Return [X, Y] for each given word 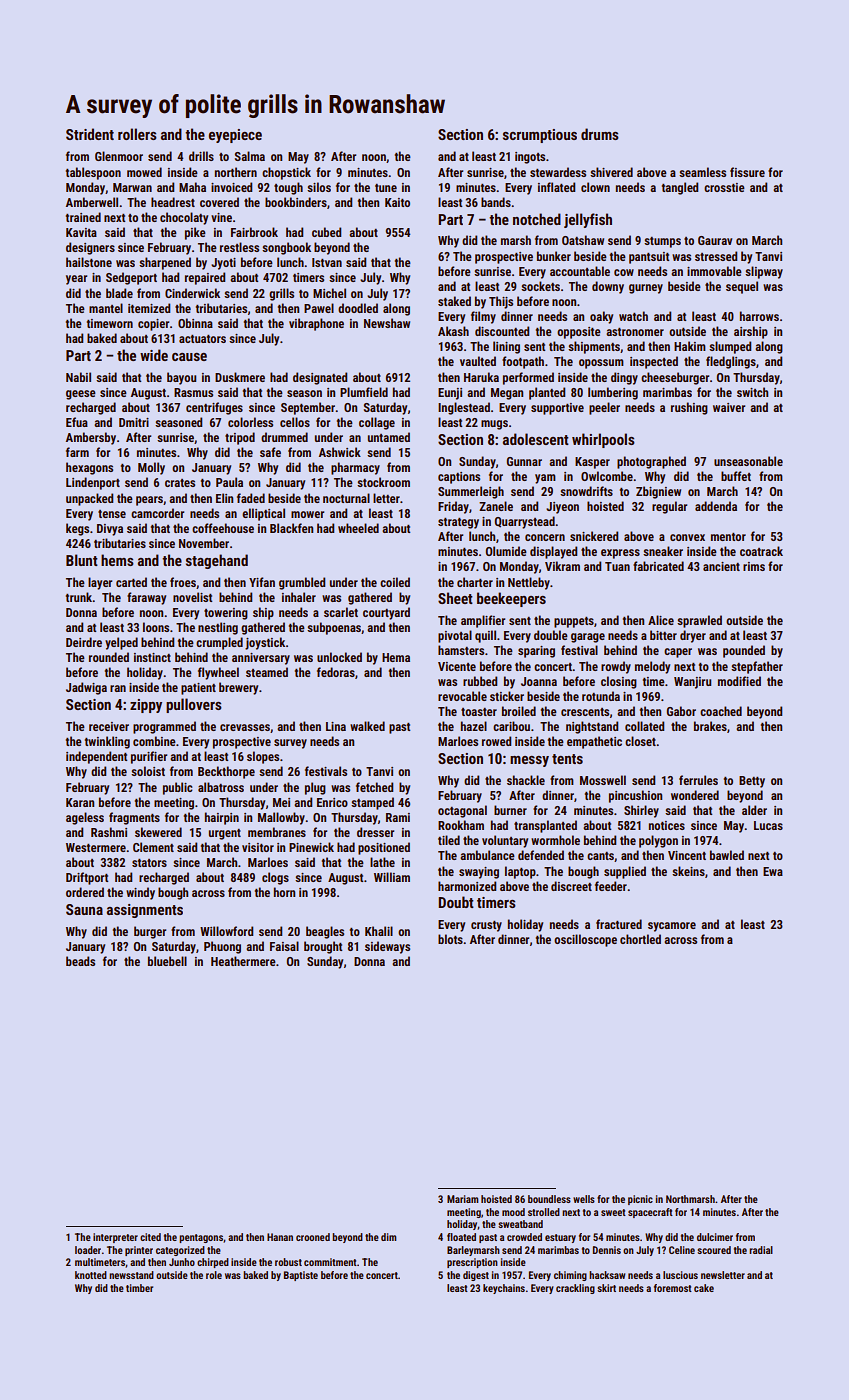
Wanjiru [692, 683]
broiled [519, 711]
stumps [662, 242]
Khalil [379, 931]
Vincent [687, 855]
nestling [218, 628]
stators [149, 863]
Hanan [280, 1237]
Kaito [397, 202]
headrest [173, 202]
